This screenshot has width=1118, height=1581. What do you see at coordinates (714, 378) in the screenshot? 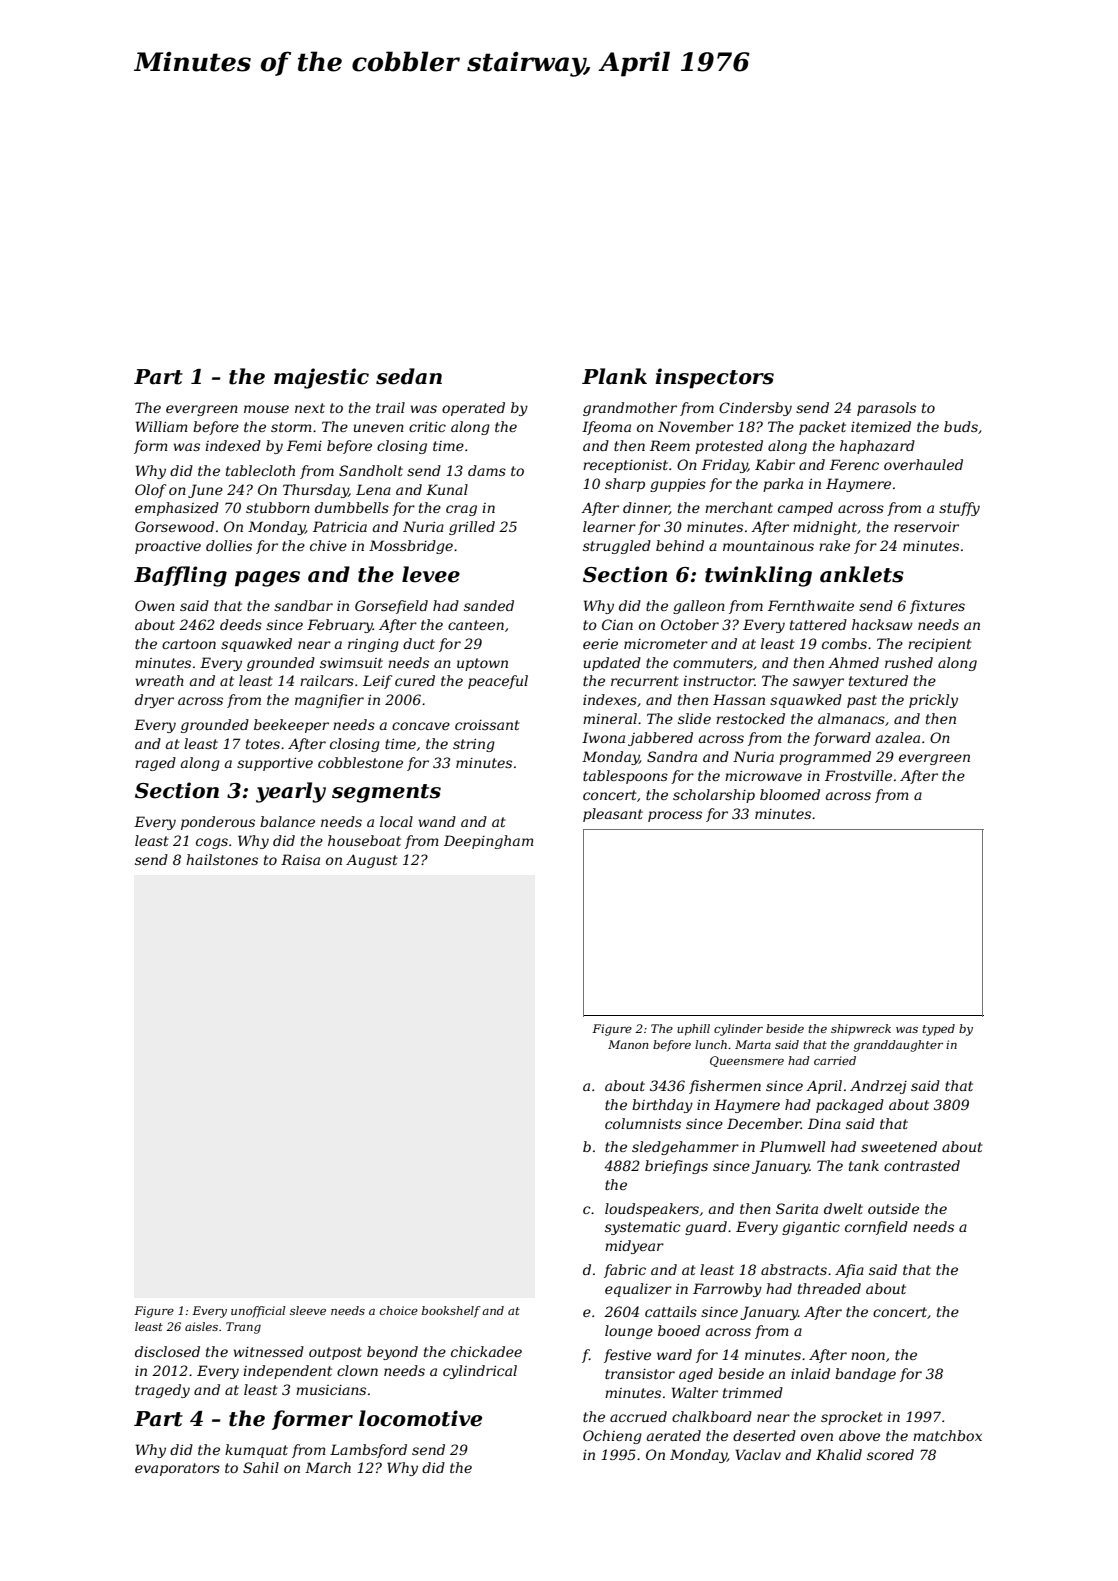
I see `inspectors` at bounding box center [714, 378].
